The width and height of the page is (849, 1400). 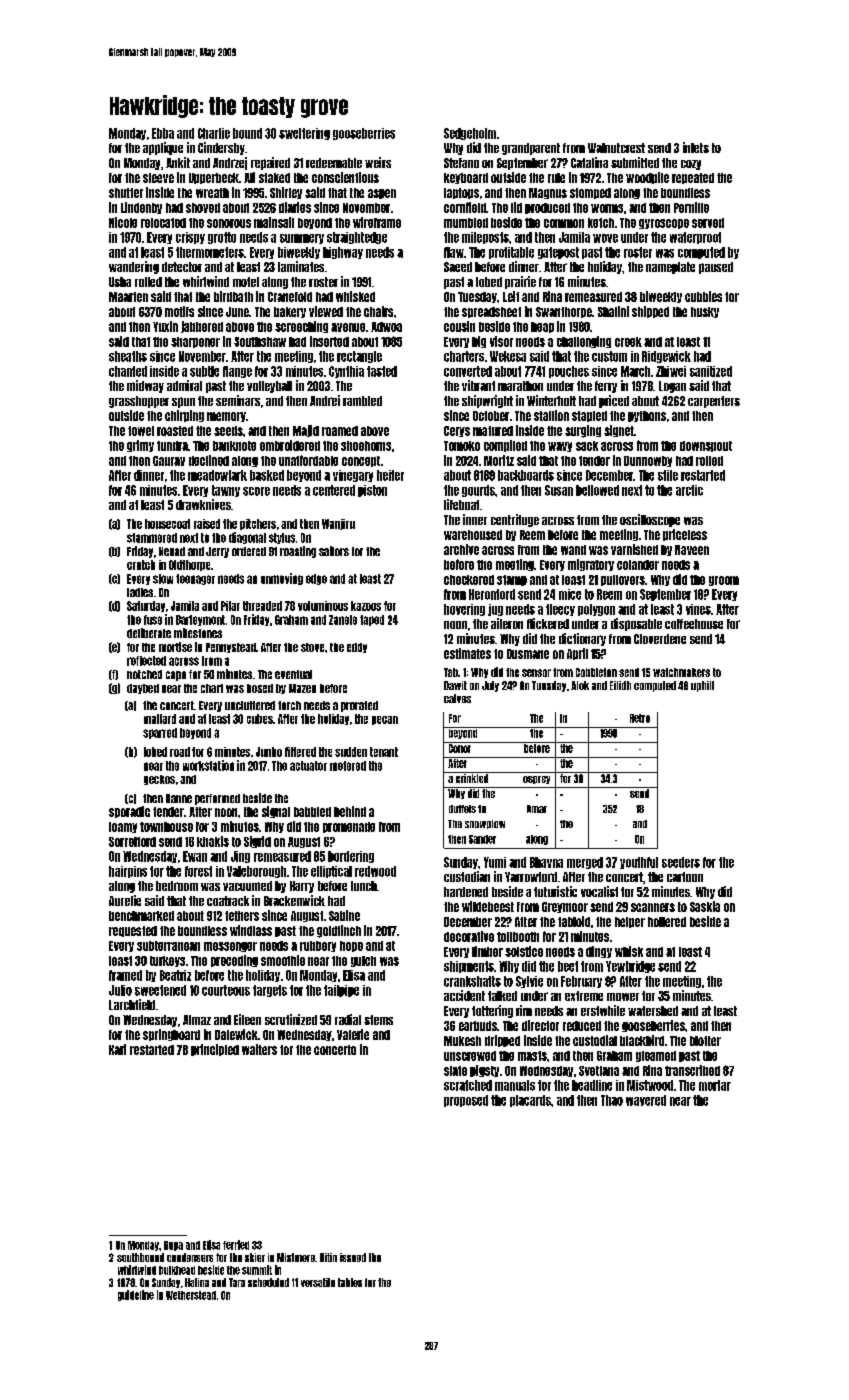 I want to click on wreath, so click(x=212, y=193).
